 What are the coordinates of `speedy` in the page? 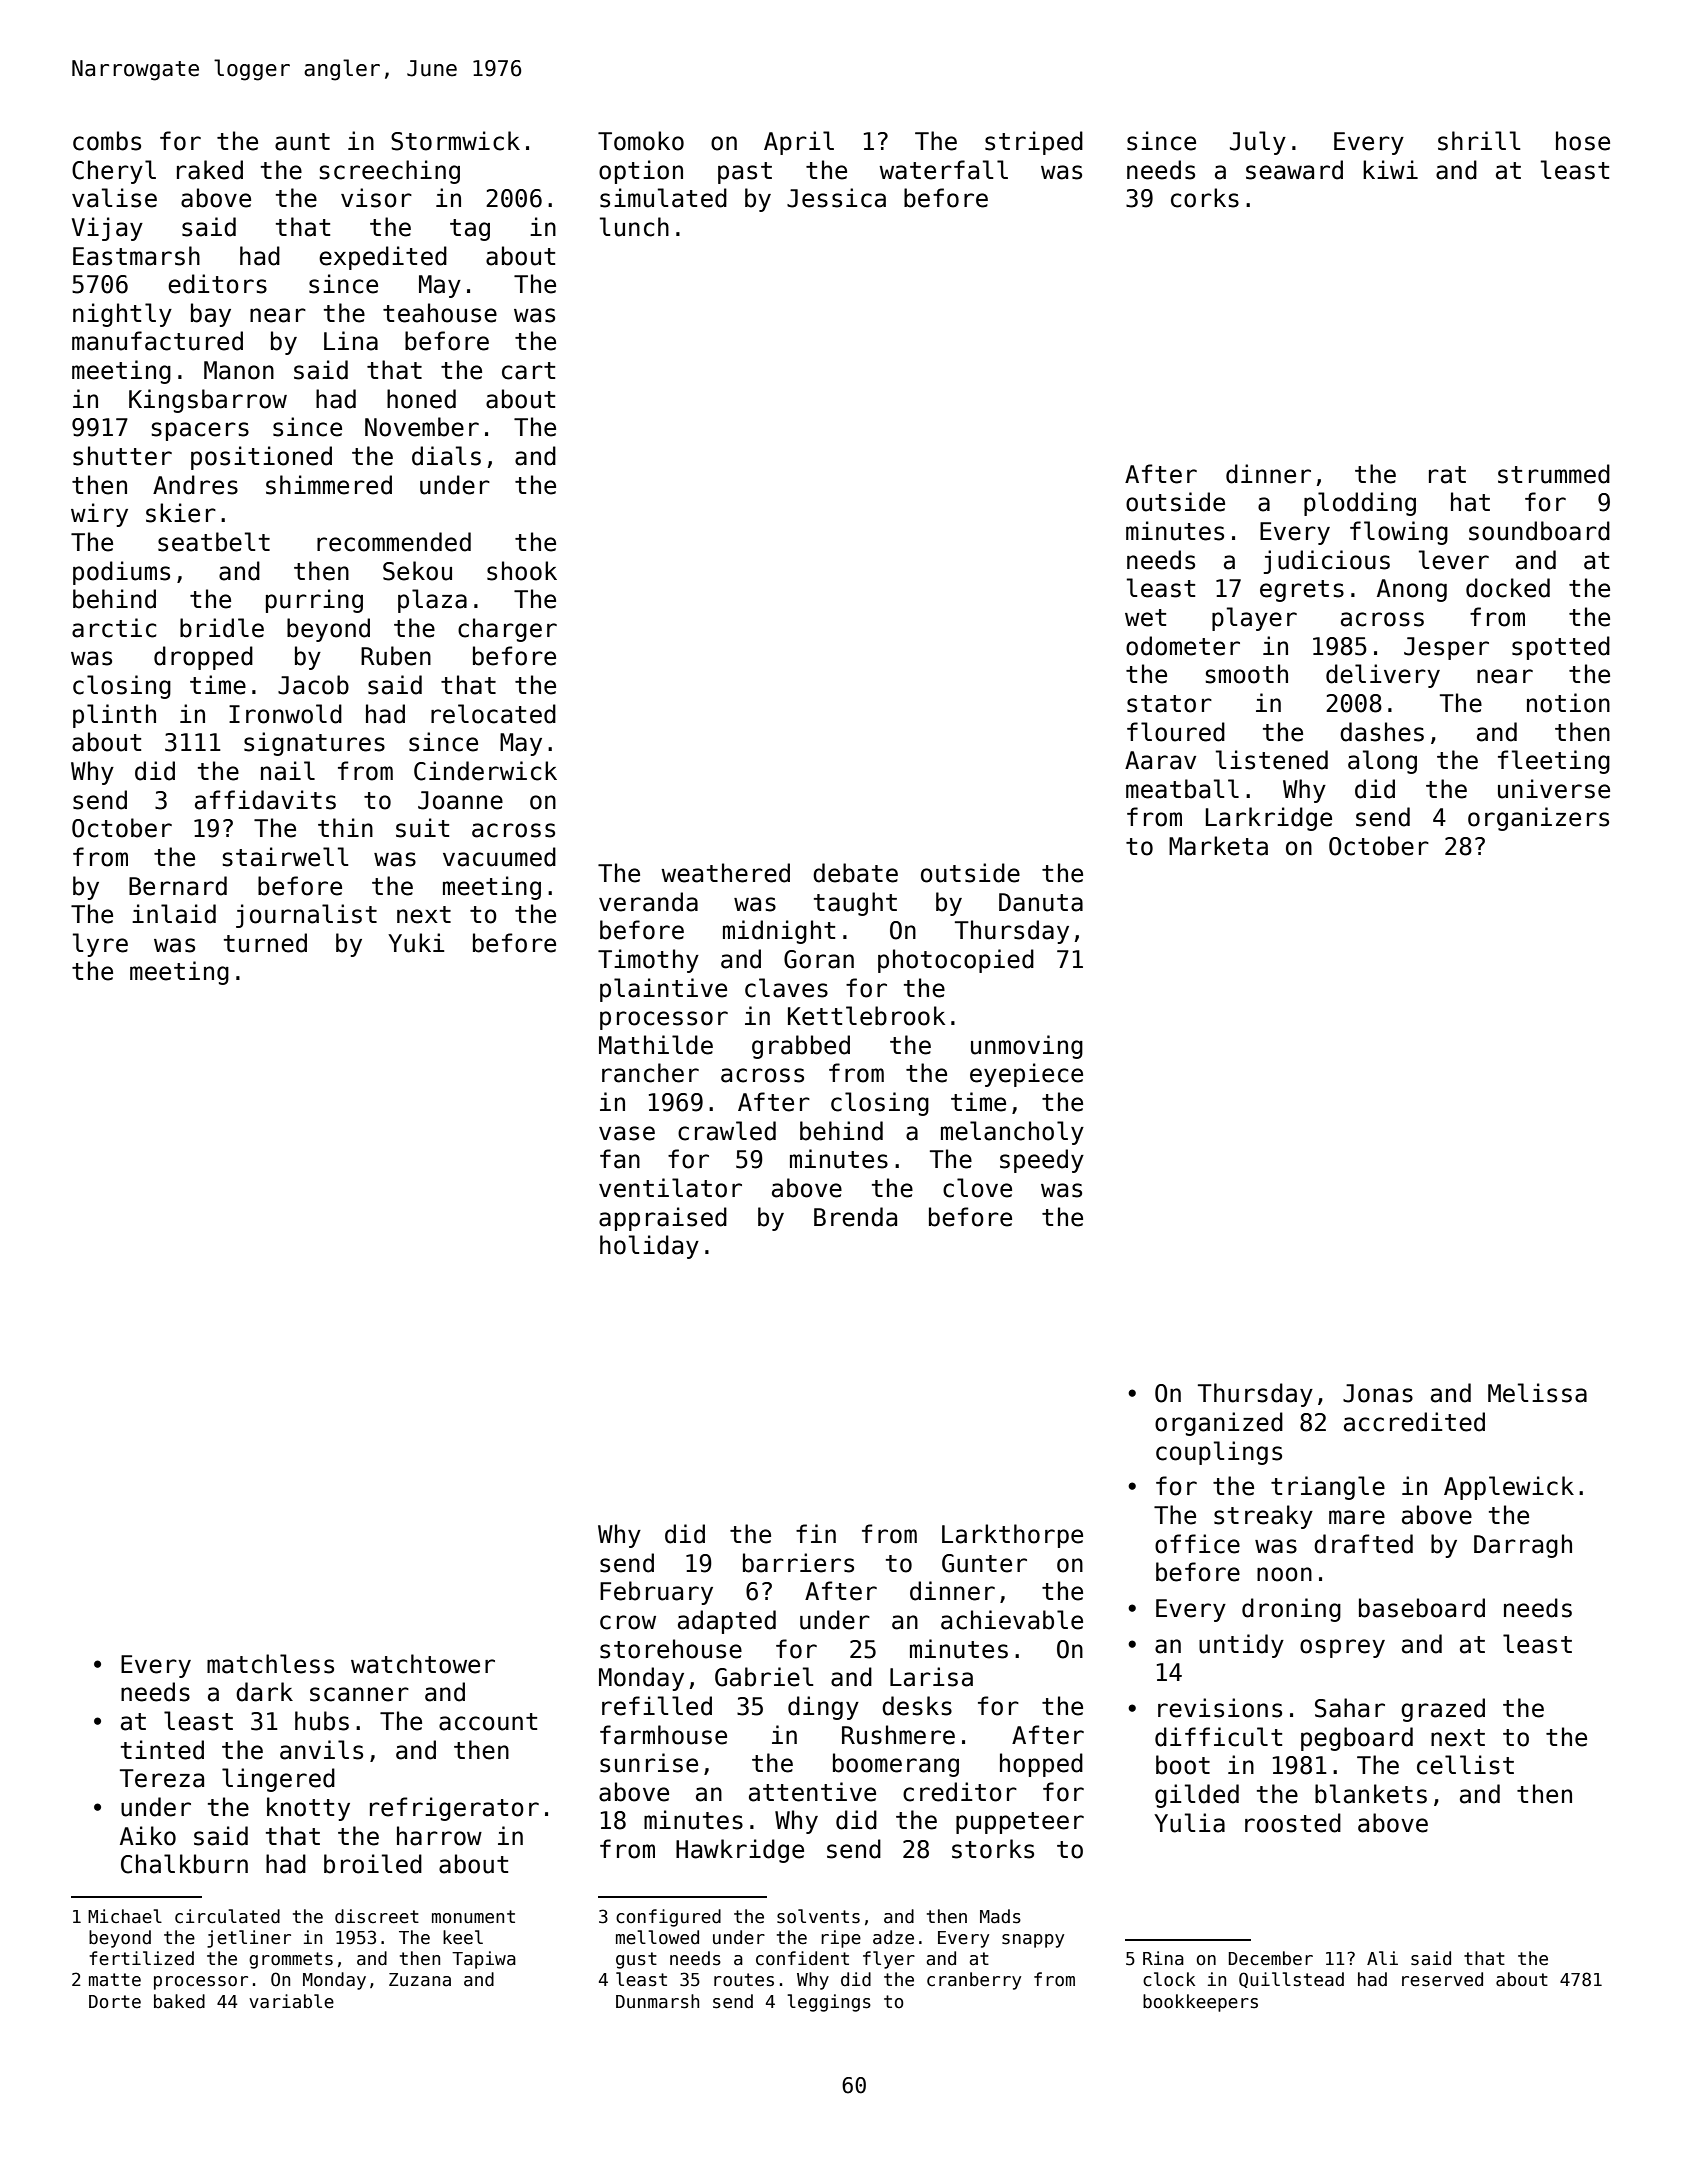 It's located at (1042, 1161).
